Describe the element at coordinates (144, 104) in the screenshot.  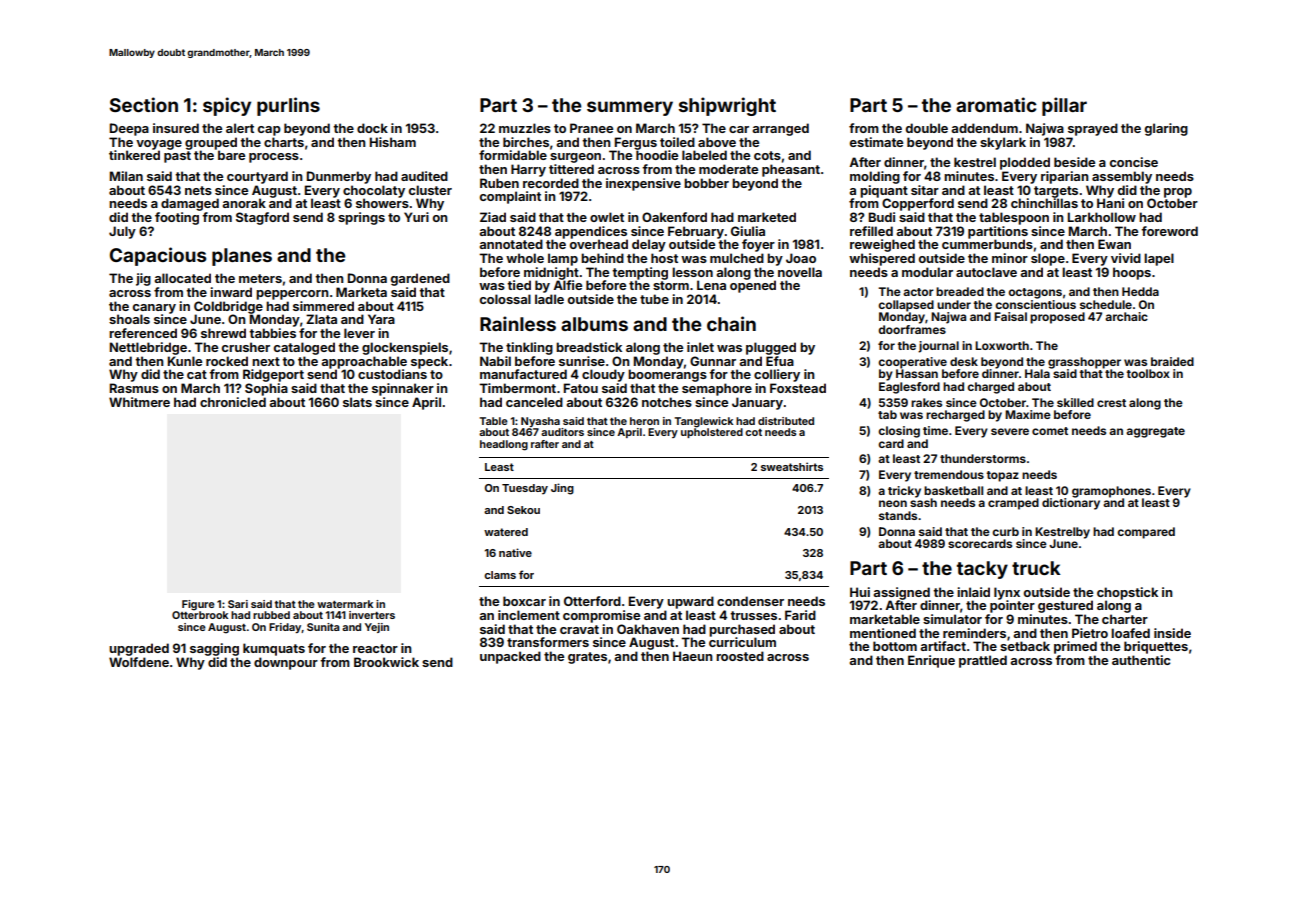
I see `Section` at that location.
